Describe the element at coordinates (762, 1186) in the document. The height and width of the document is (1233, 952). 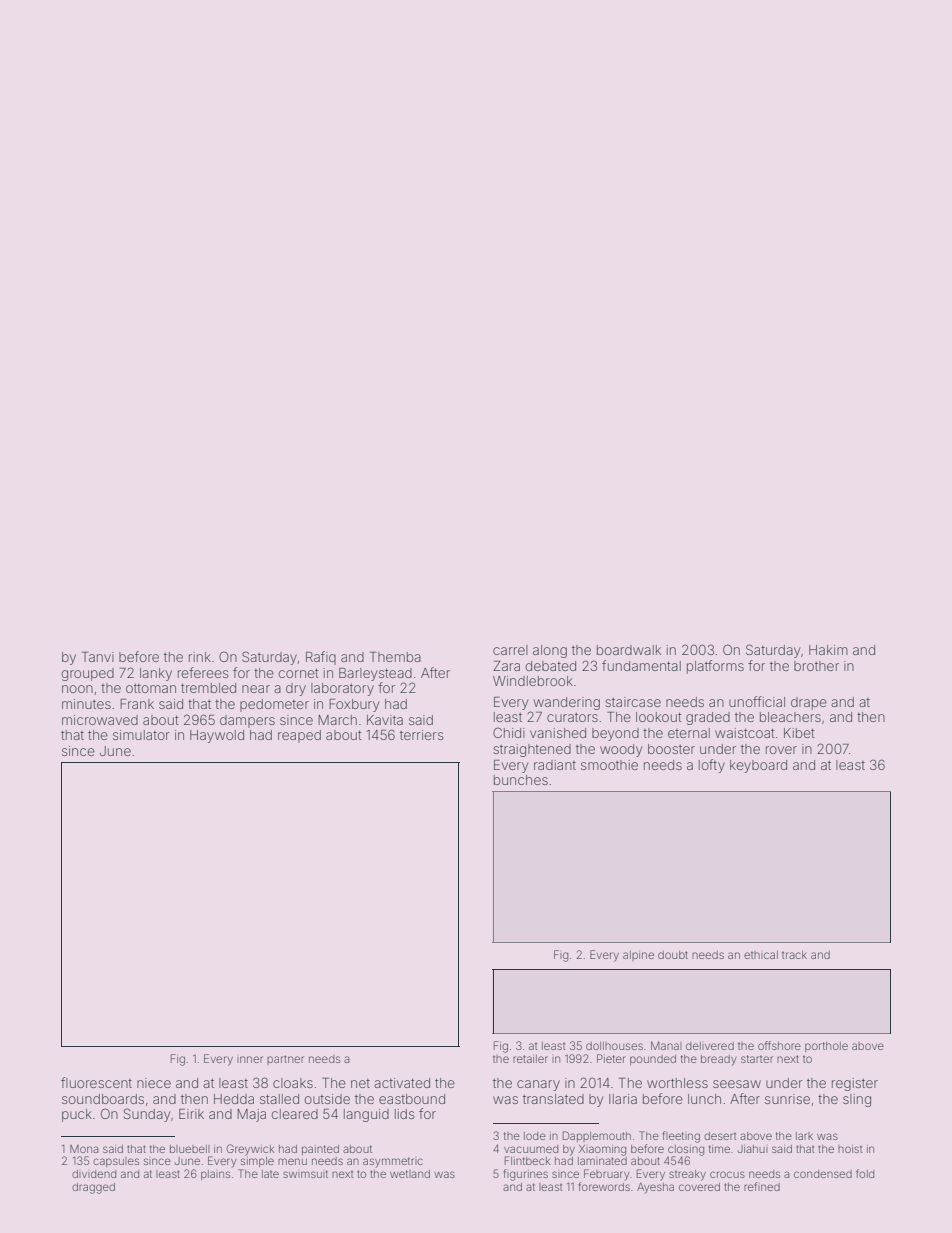
I see `refined` at that location.
